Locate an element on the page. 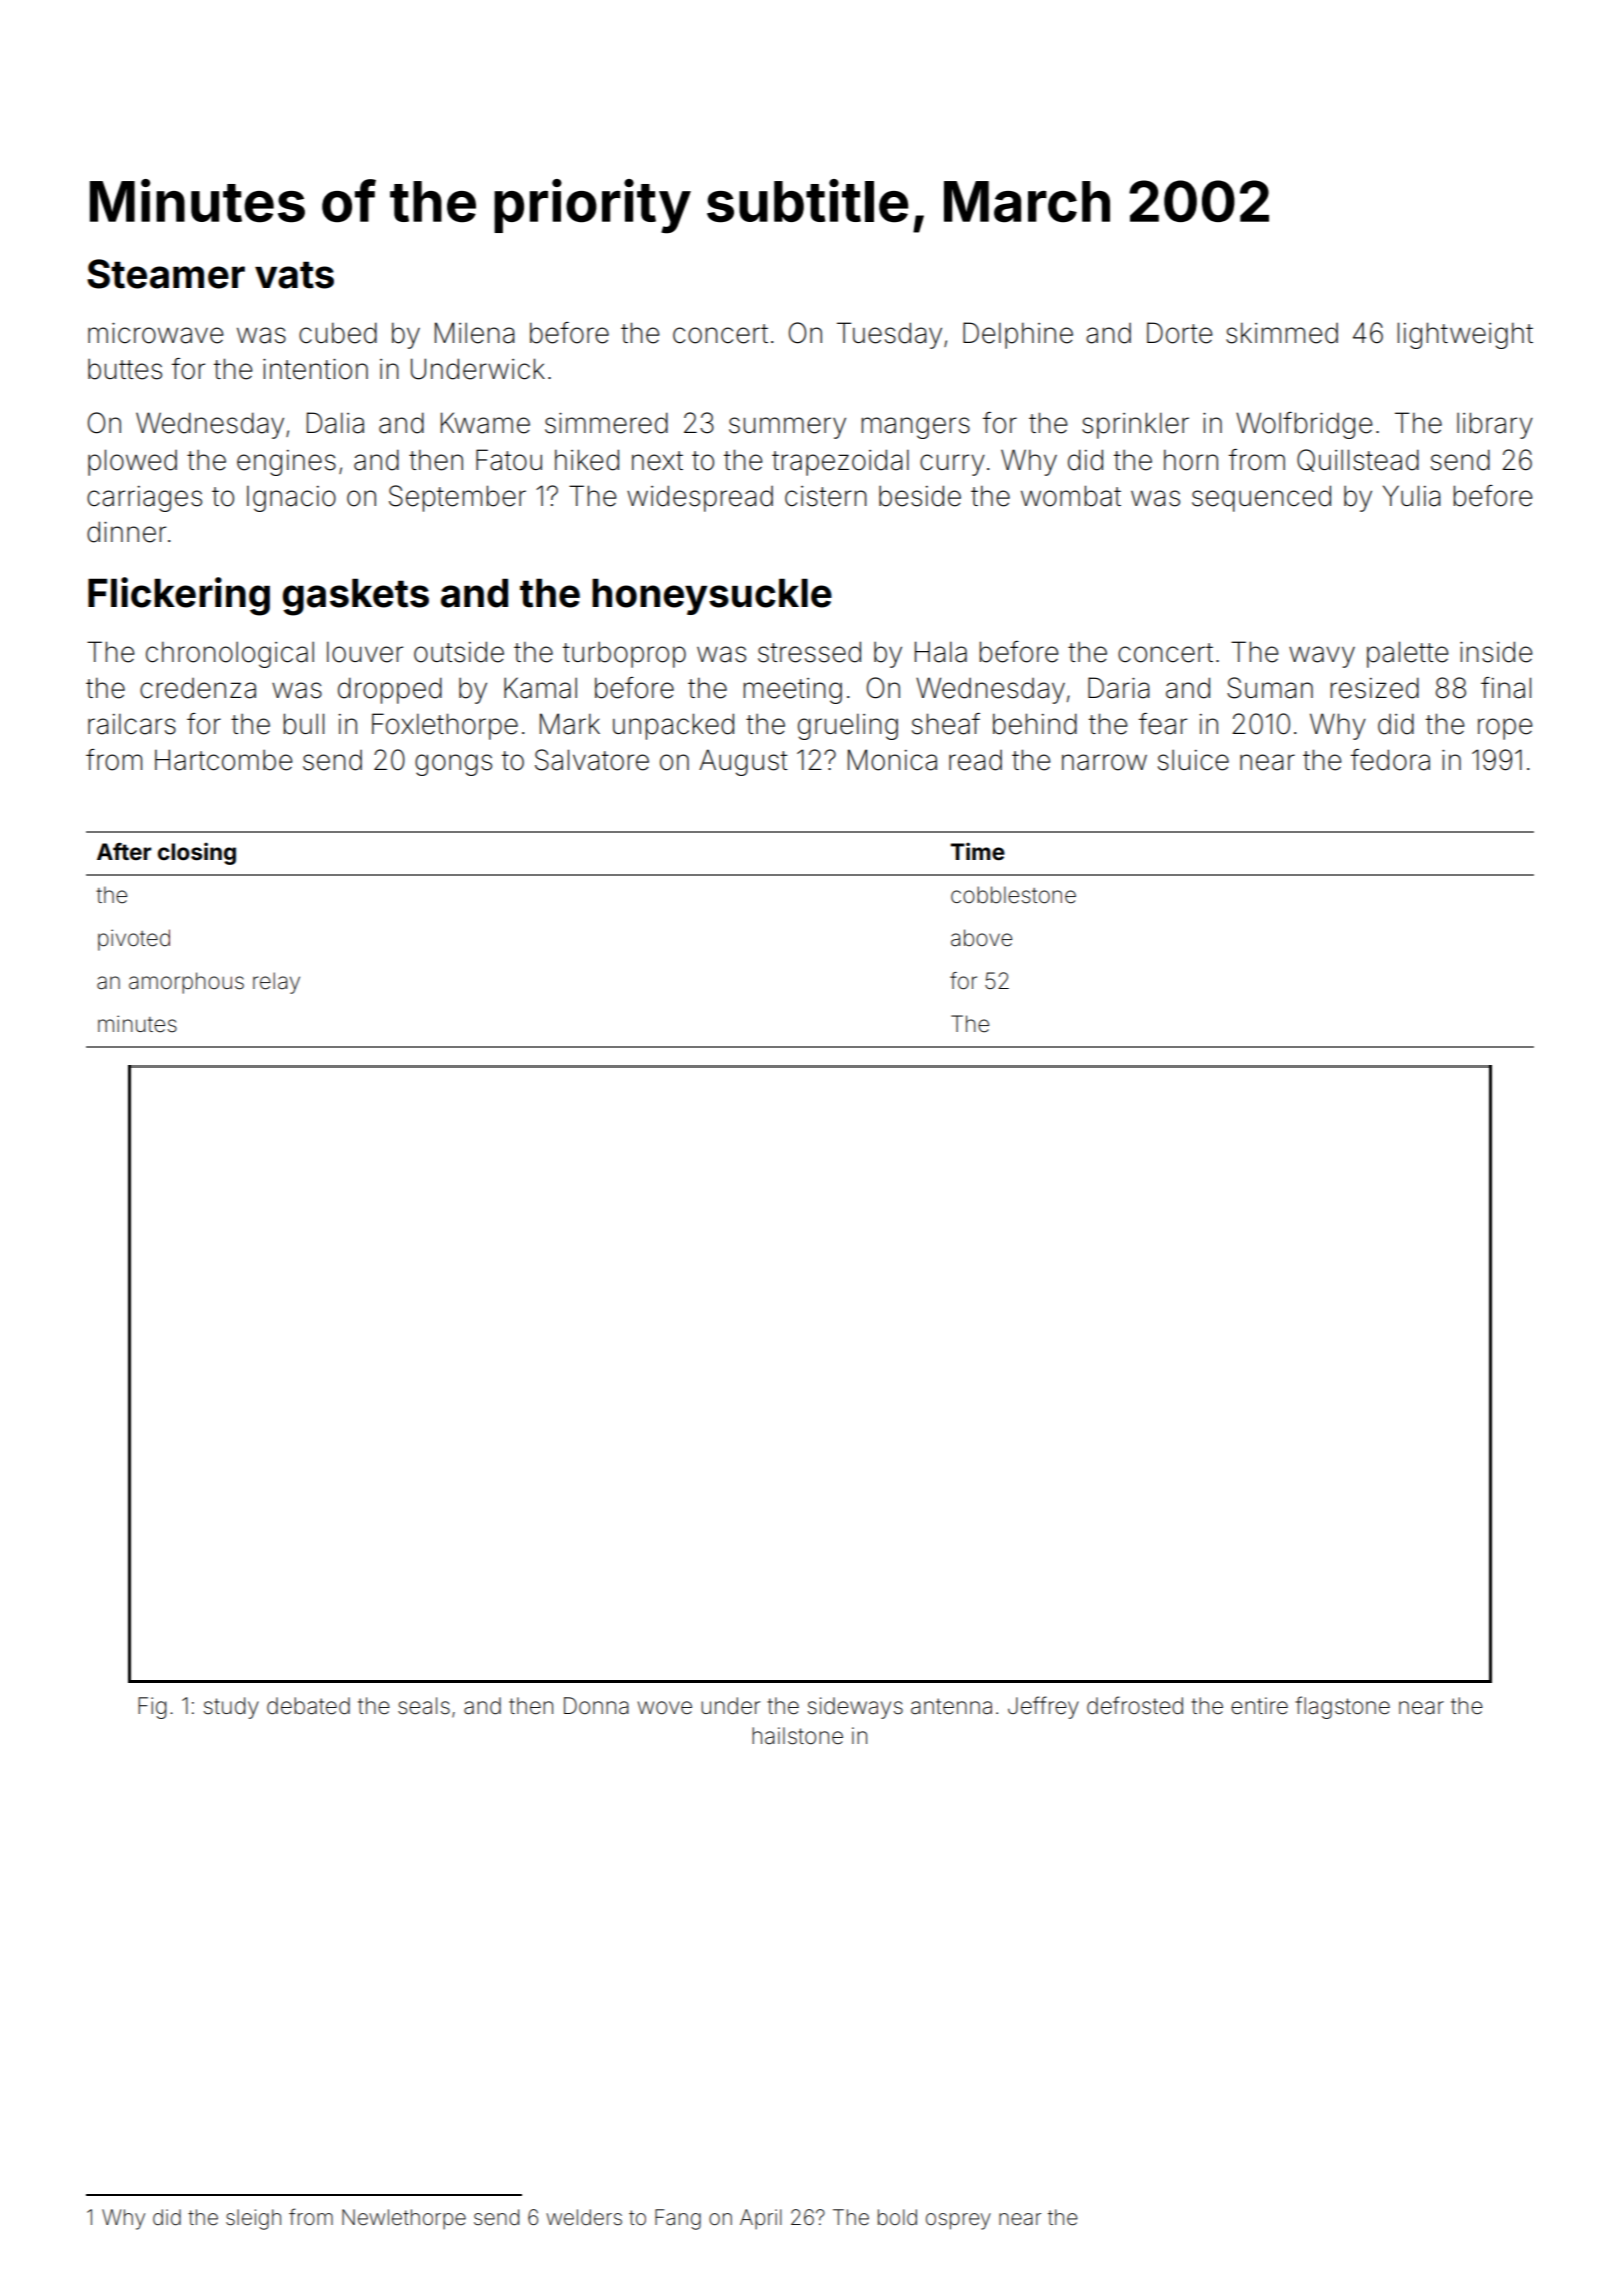 The height and width of the image is (2292, 1620). plowed is located at coordinates (132, 462).
